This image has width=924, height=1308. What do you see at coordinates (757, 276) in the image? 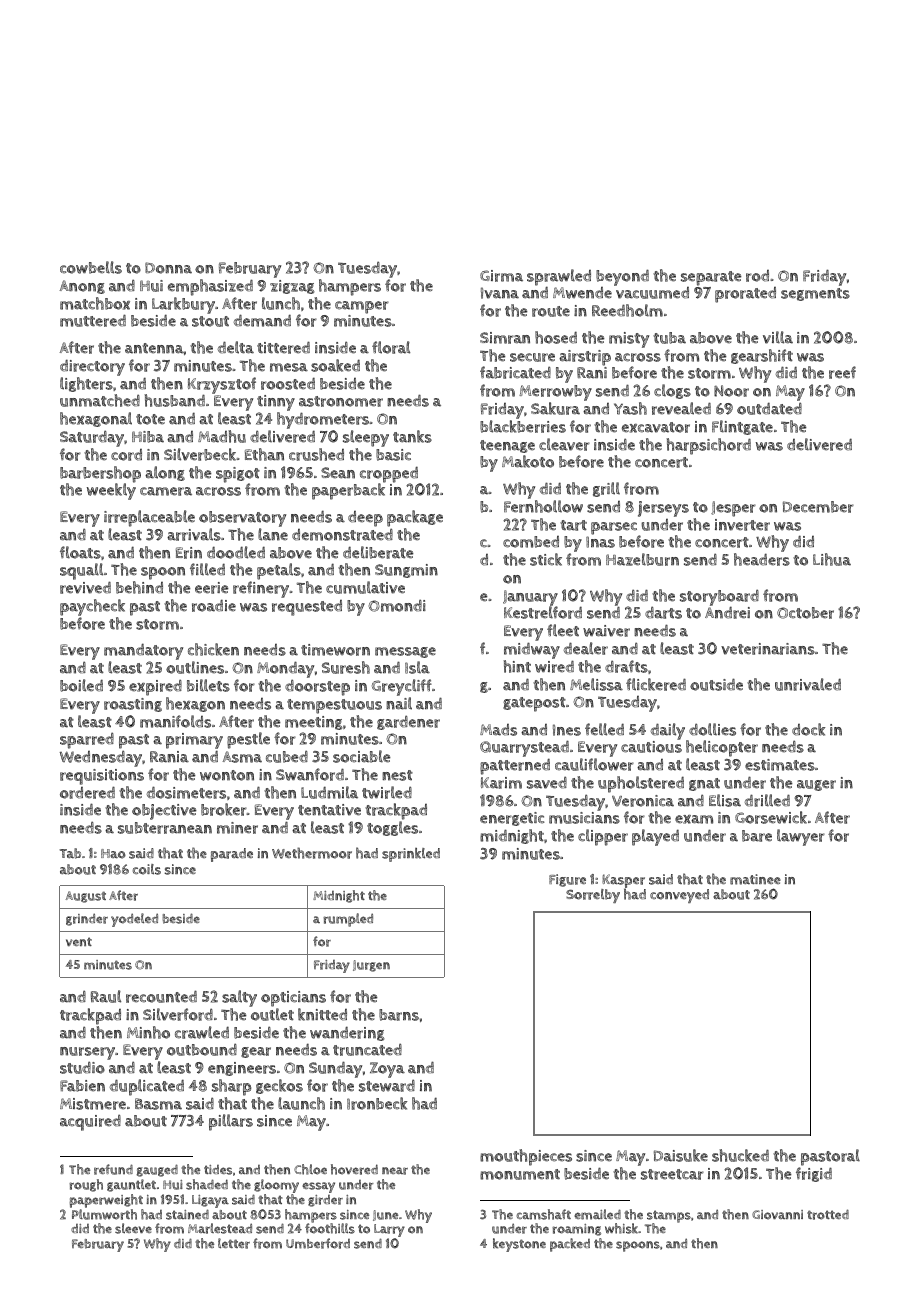
I see `rod` at bounding box center [757, 276].
